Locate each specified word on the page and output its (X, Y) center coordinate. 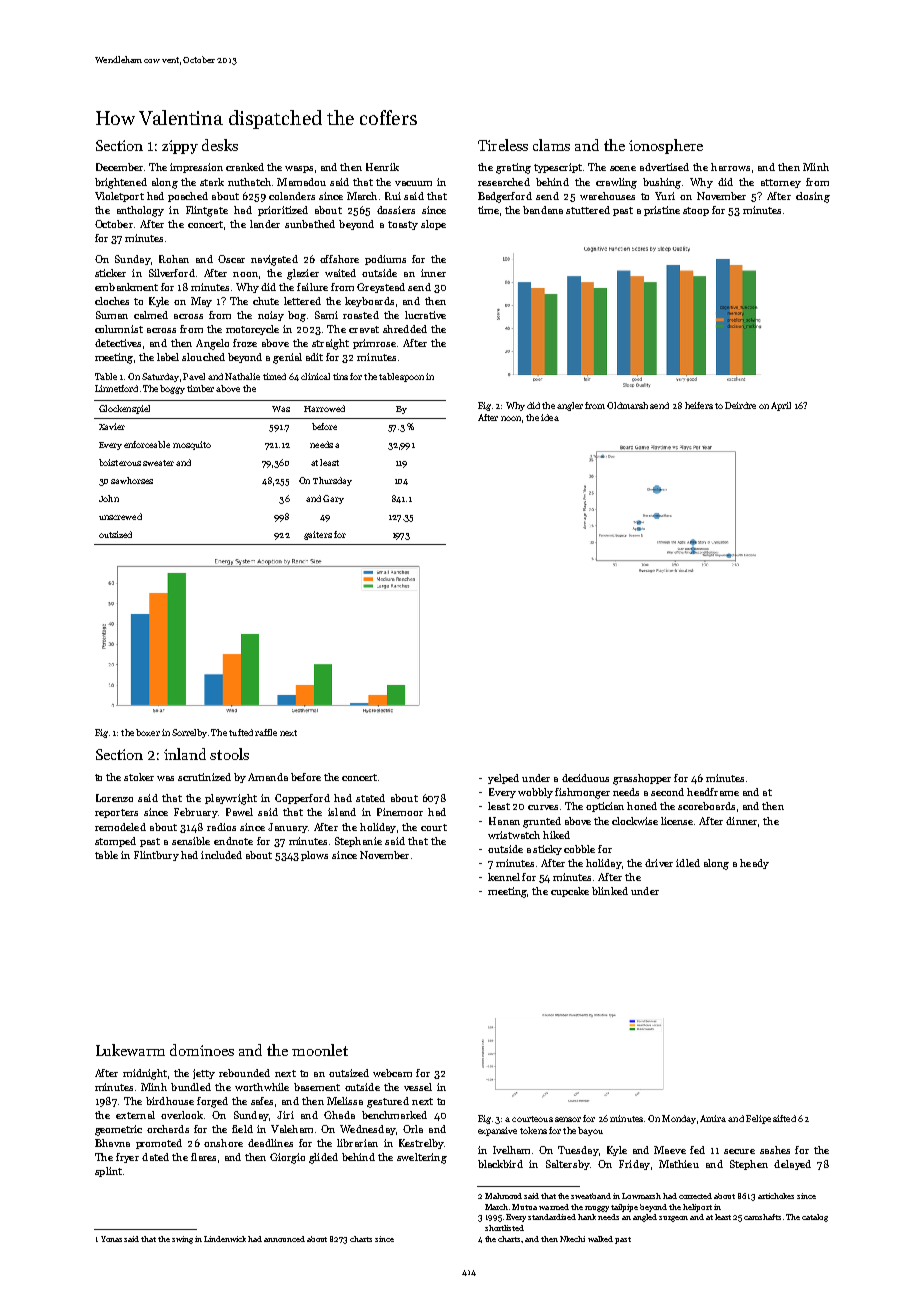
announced (284, 1239)
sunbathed (310, 224)
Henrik (382, 167)
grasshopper (642, 779)
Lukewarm (130, 1050)
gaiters (318, 535)
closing (813, 197)
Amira (713, 1118)
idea (550, 417)
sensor (568, 1119)
